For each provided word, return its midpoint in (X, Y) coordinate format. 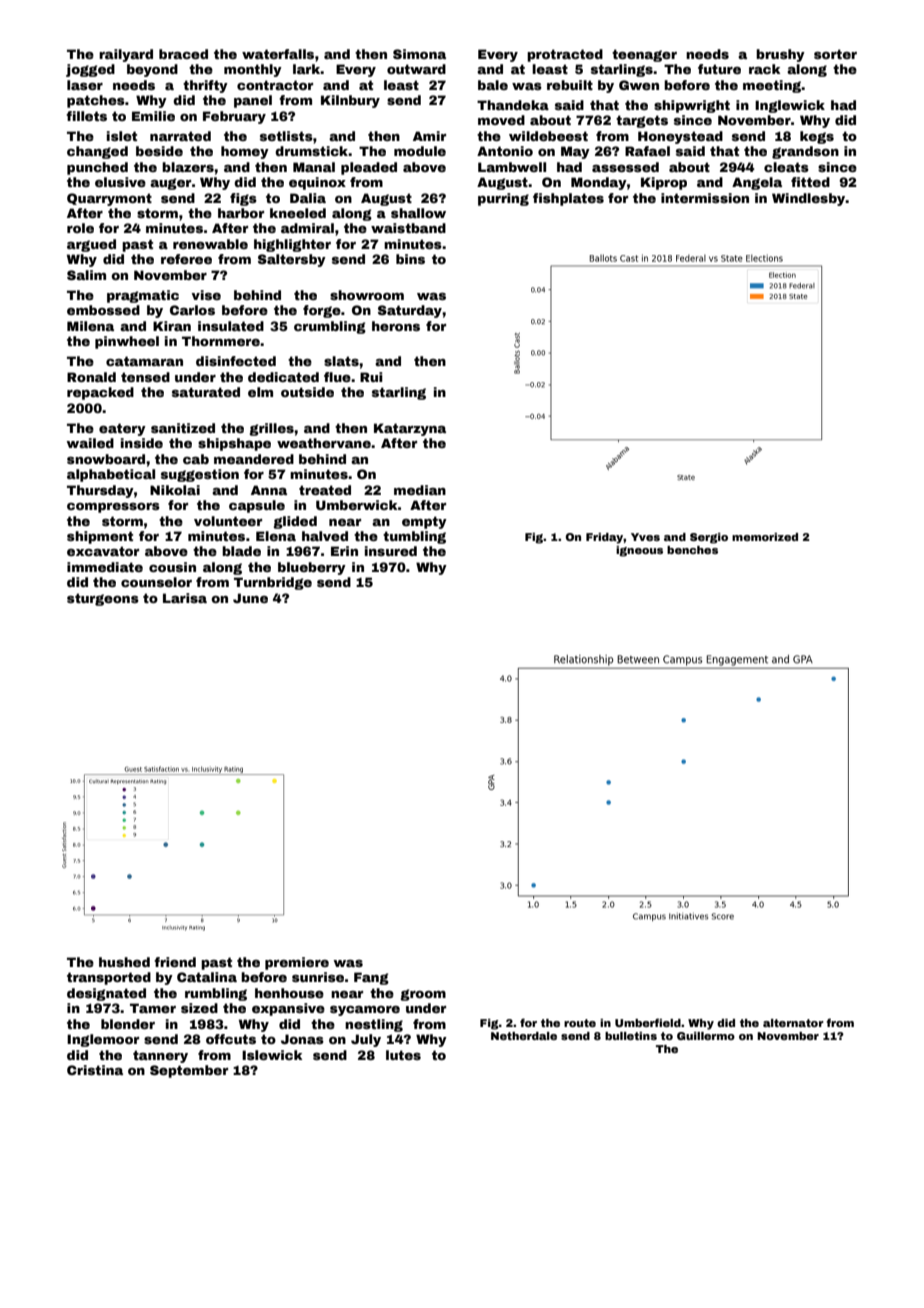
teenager (644, 55)
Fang (371, 978)
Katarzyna (410, 429)
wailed (90, 443)
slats (341, 361)
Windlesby (809, 199)
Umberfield (648, 1022)
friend (175, 962)
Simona (419, 54)
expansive (288, 1009)
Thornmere (221, 341)
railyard (126, 55)
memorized (765, 537)
